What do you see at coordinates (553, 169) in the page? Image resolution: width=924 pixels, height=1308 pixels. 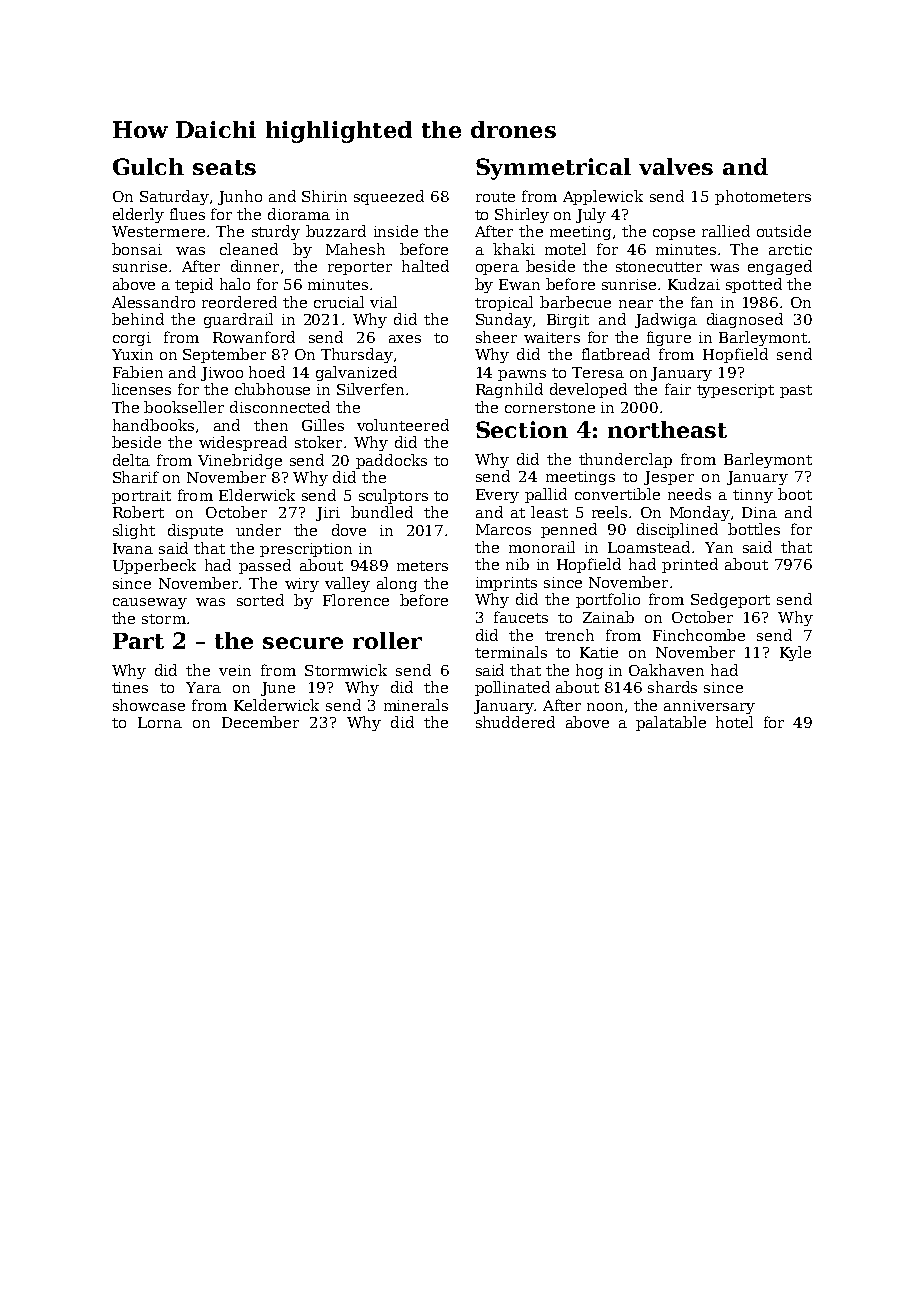 I see `Symmetrical` at bounding box center [553, 169].
